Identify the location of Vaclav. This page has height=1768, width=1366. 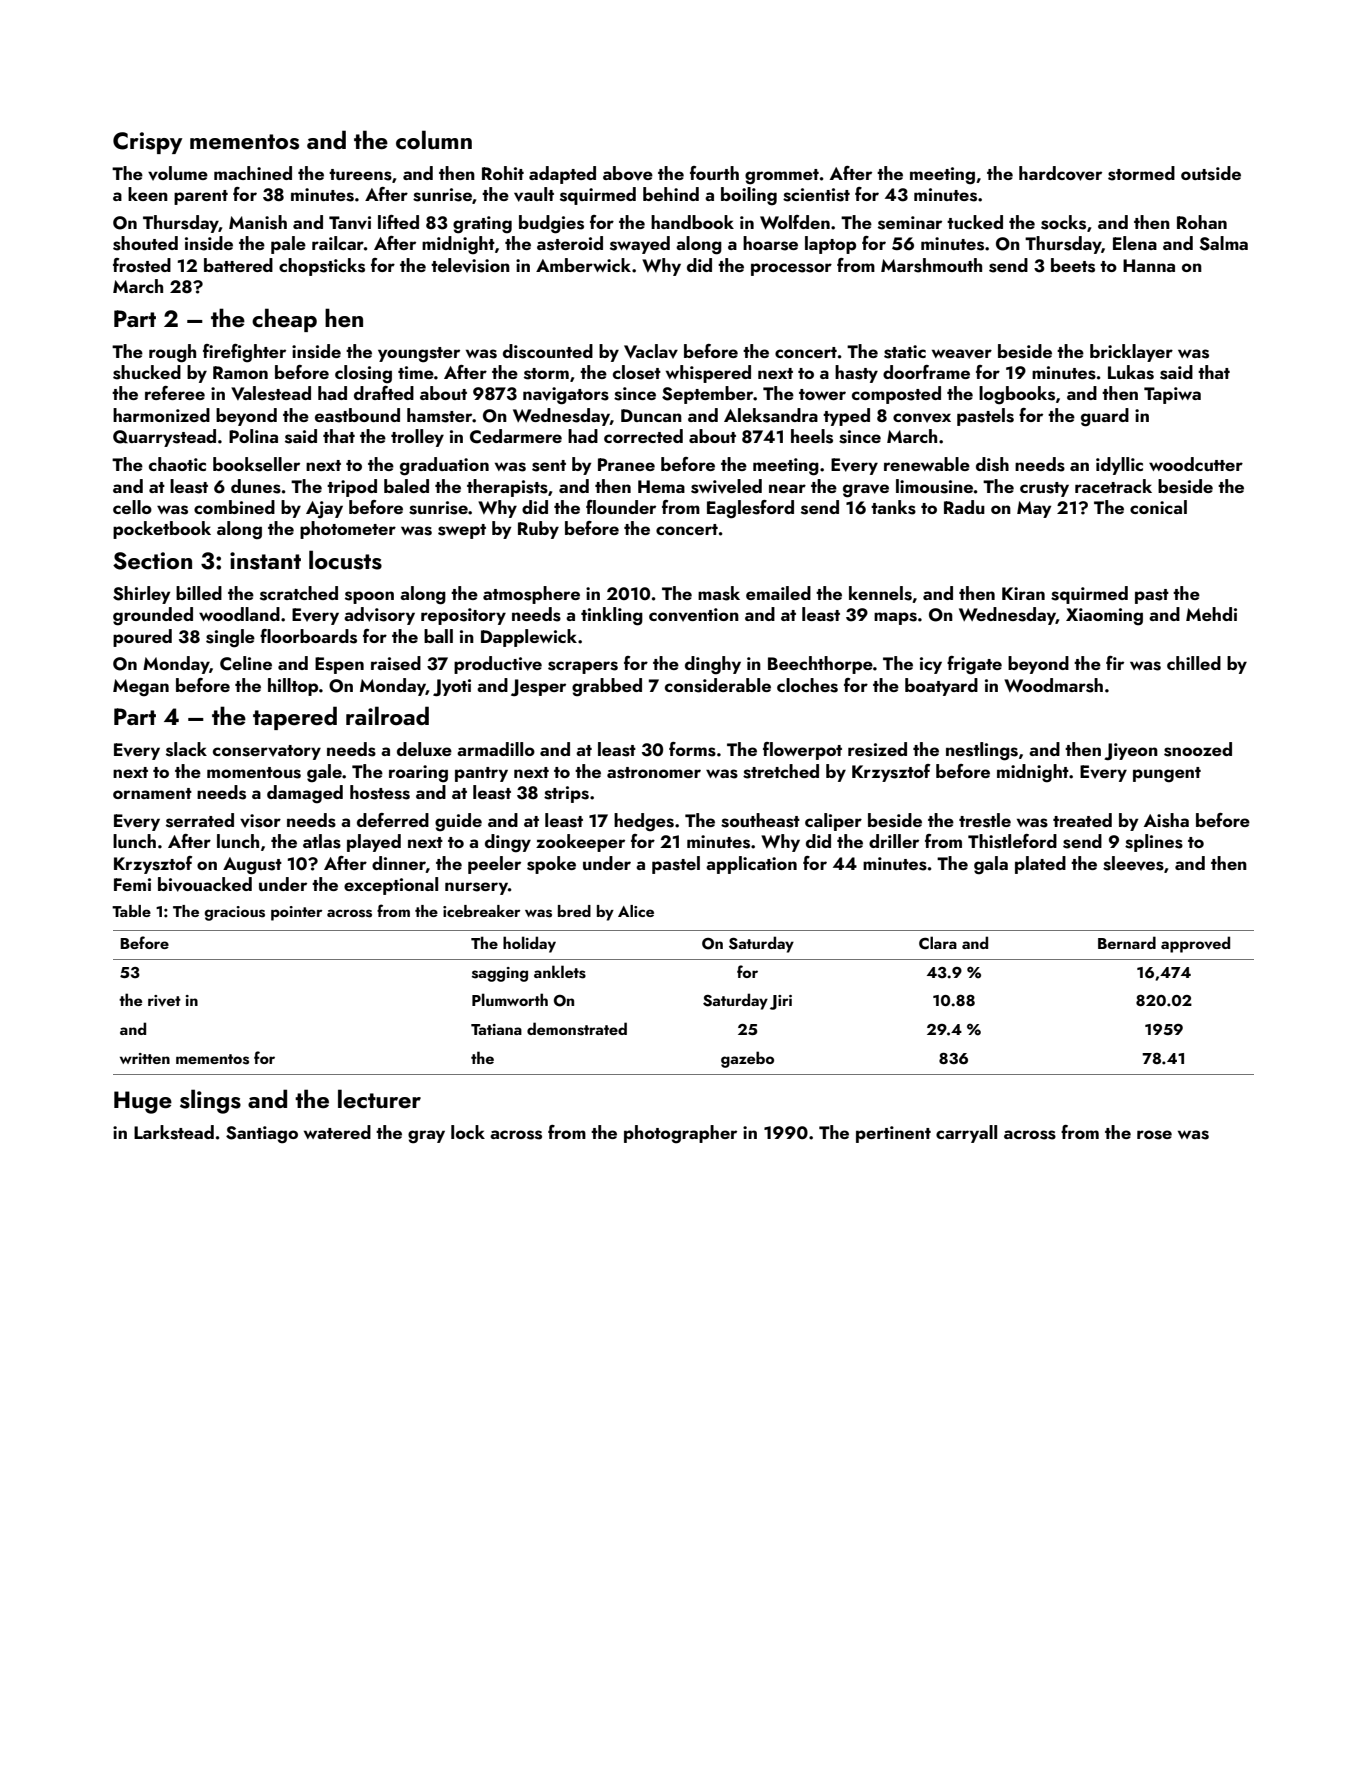
(651, 351).
